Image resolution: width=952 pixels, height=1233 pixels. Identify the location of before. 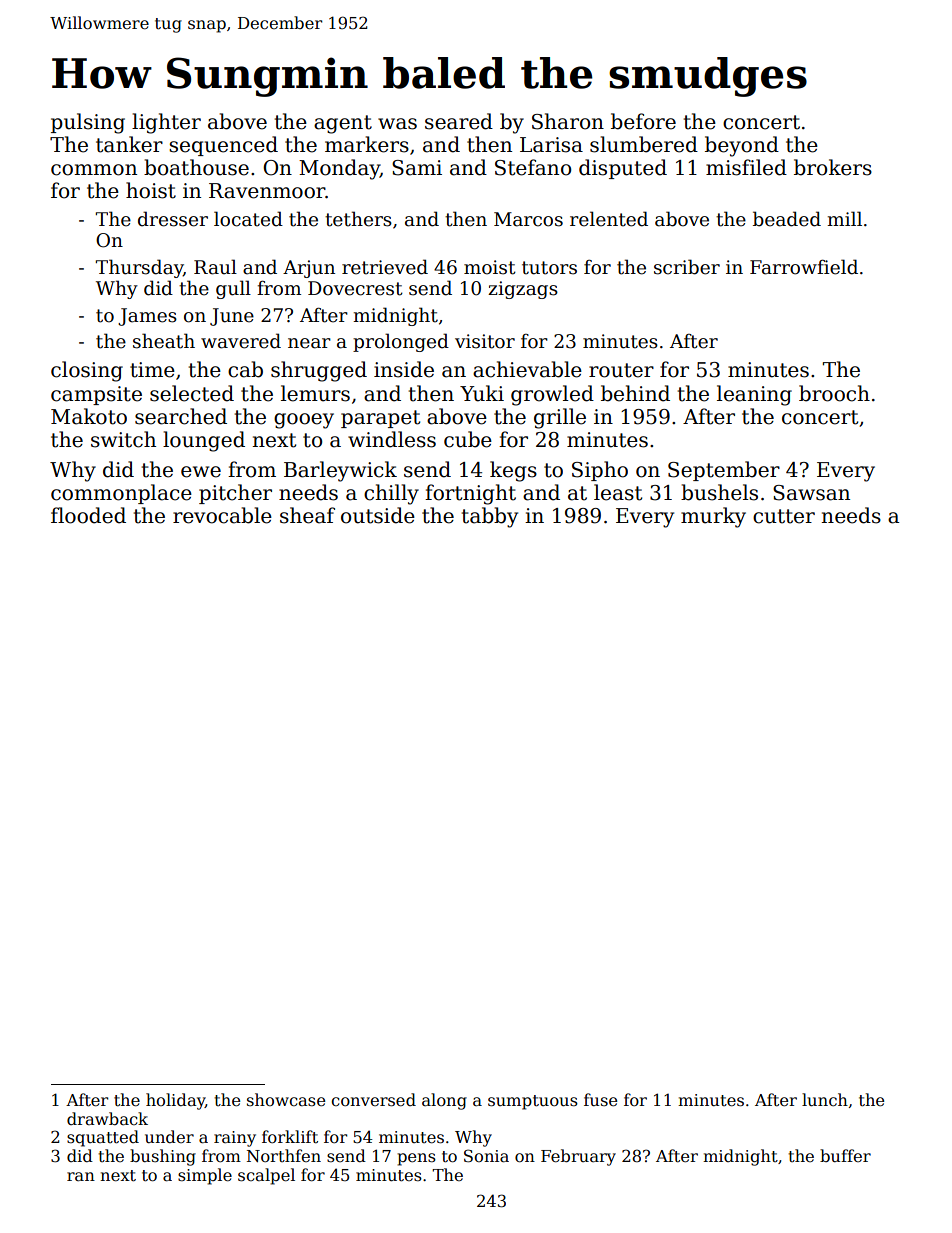
(643, 121).
